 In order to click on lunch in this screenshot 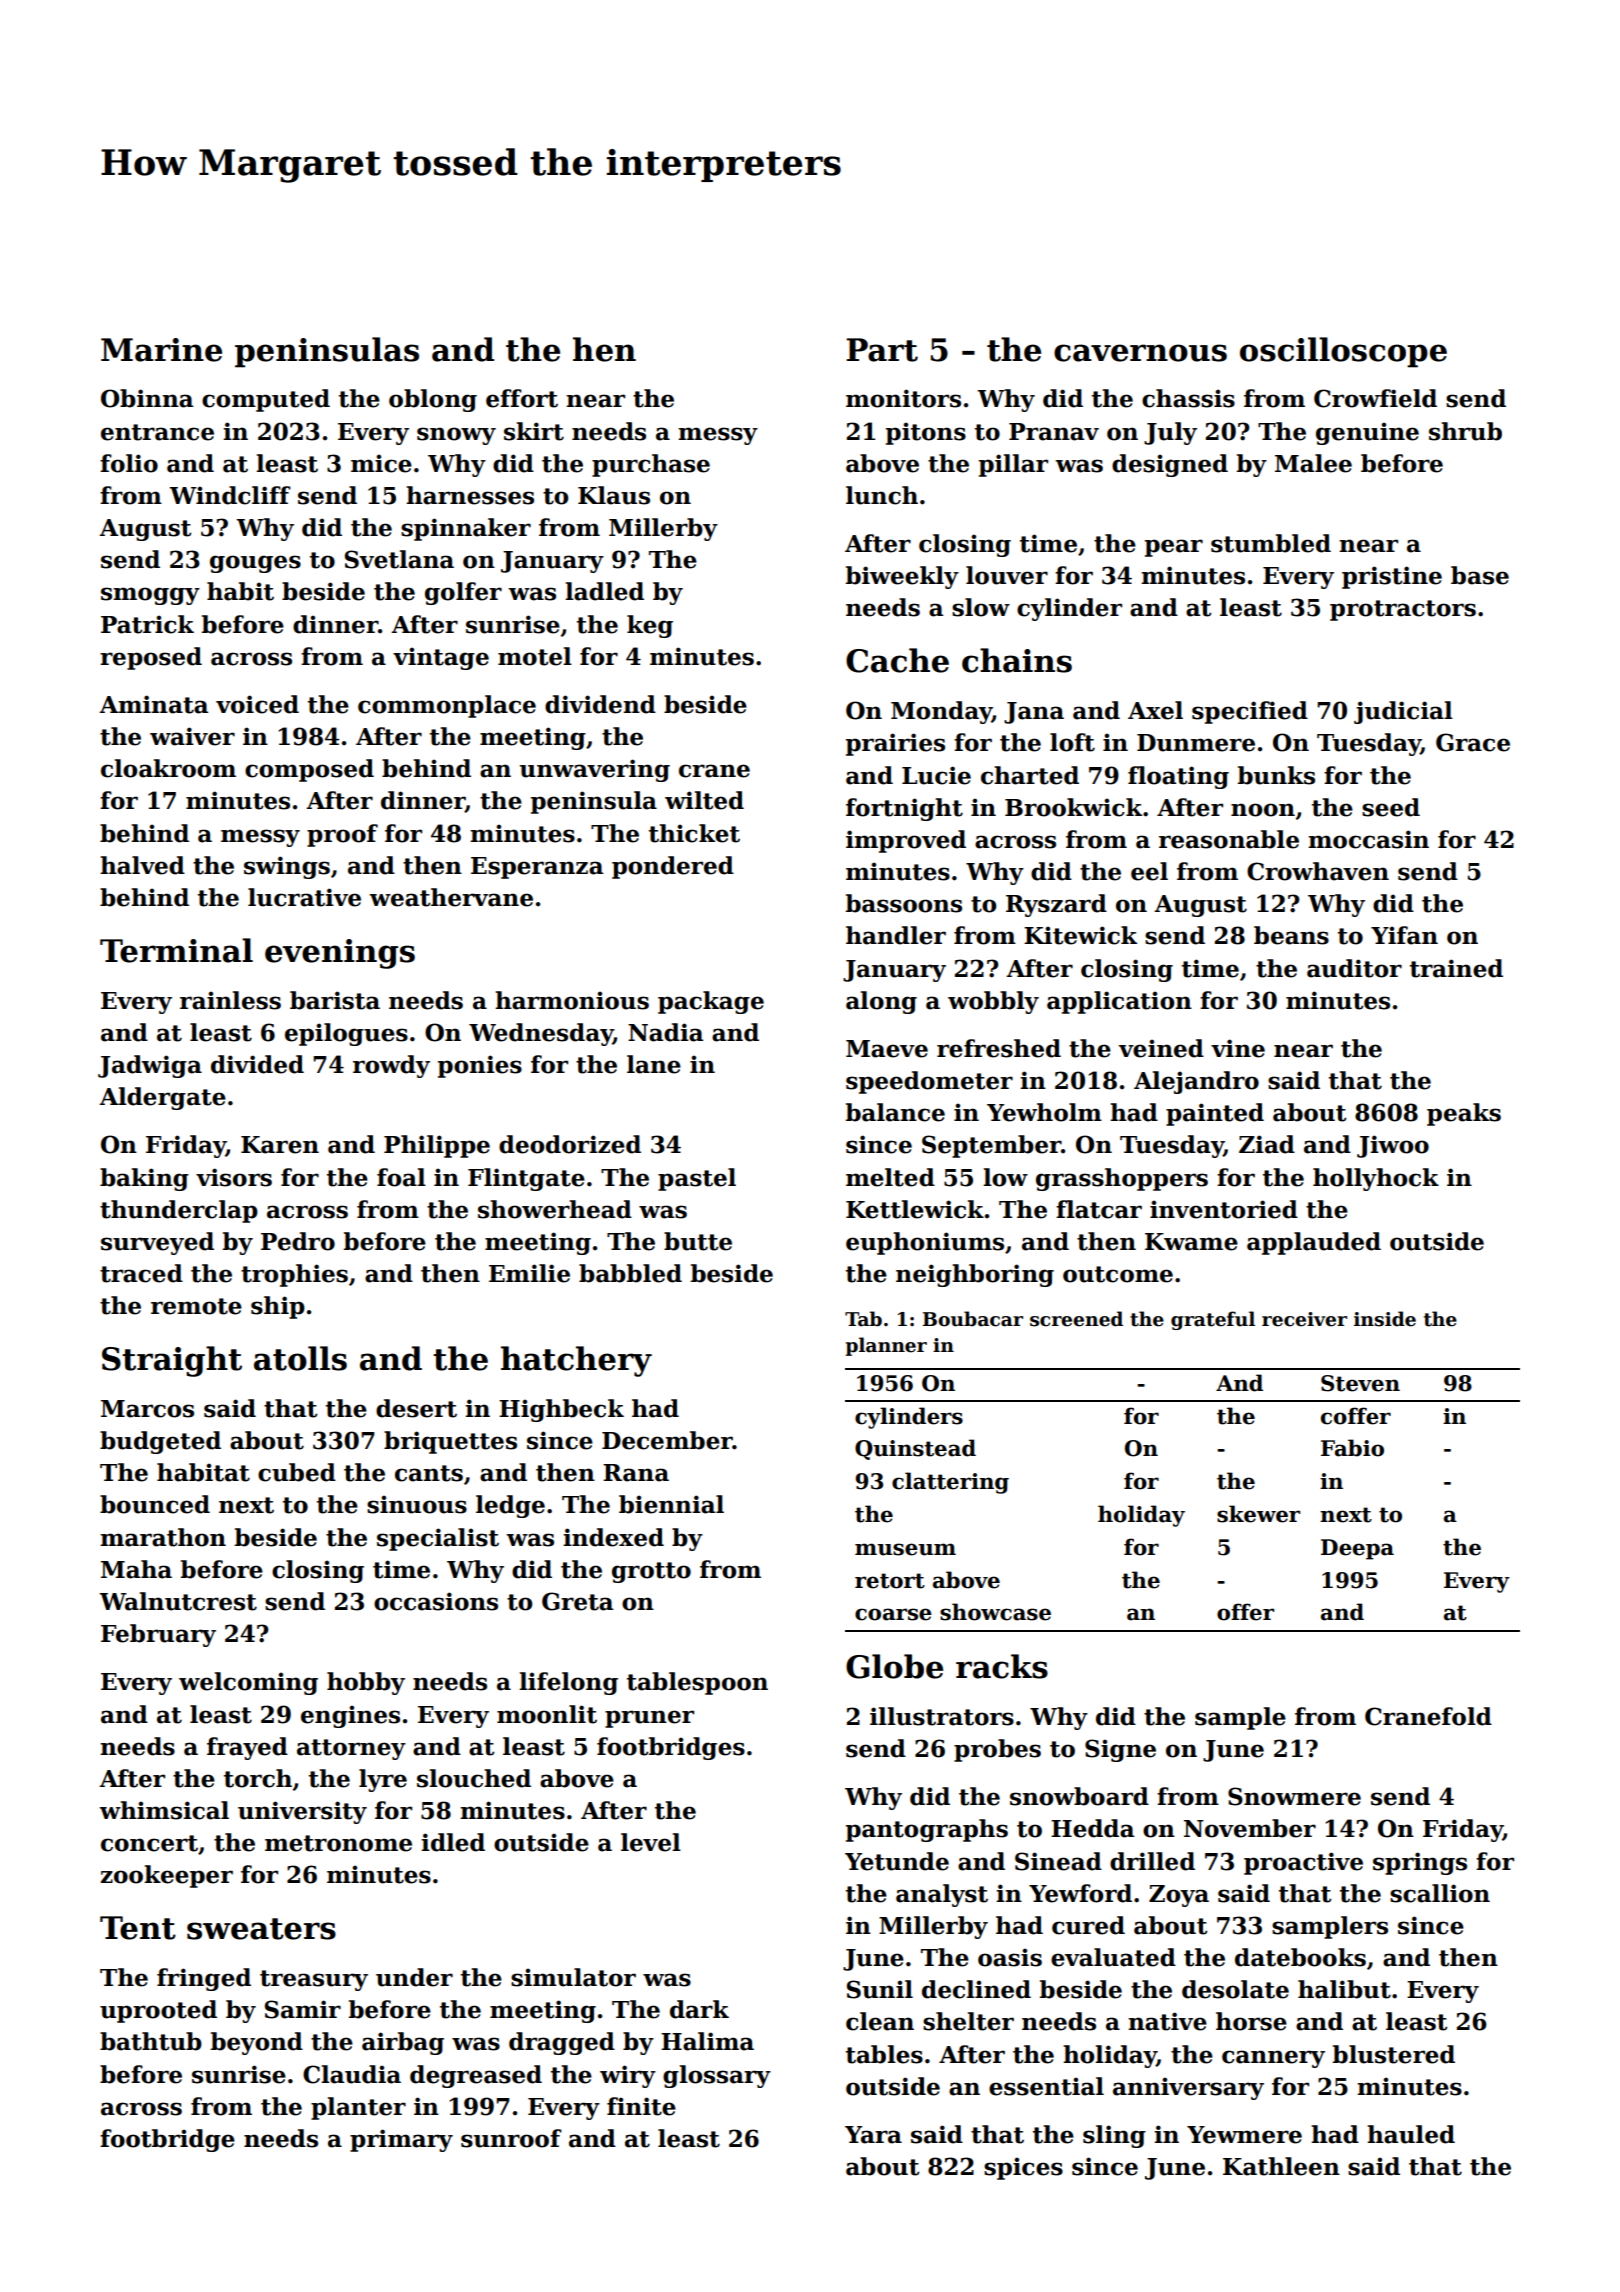, I will do `click(882, 495)`.
